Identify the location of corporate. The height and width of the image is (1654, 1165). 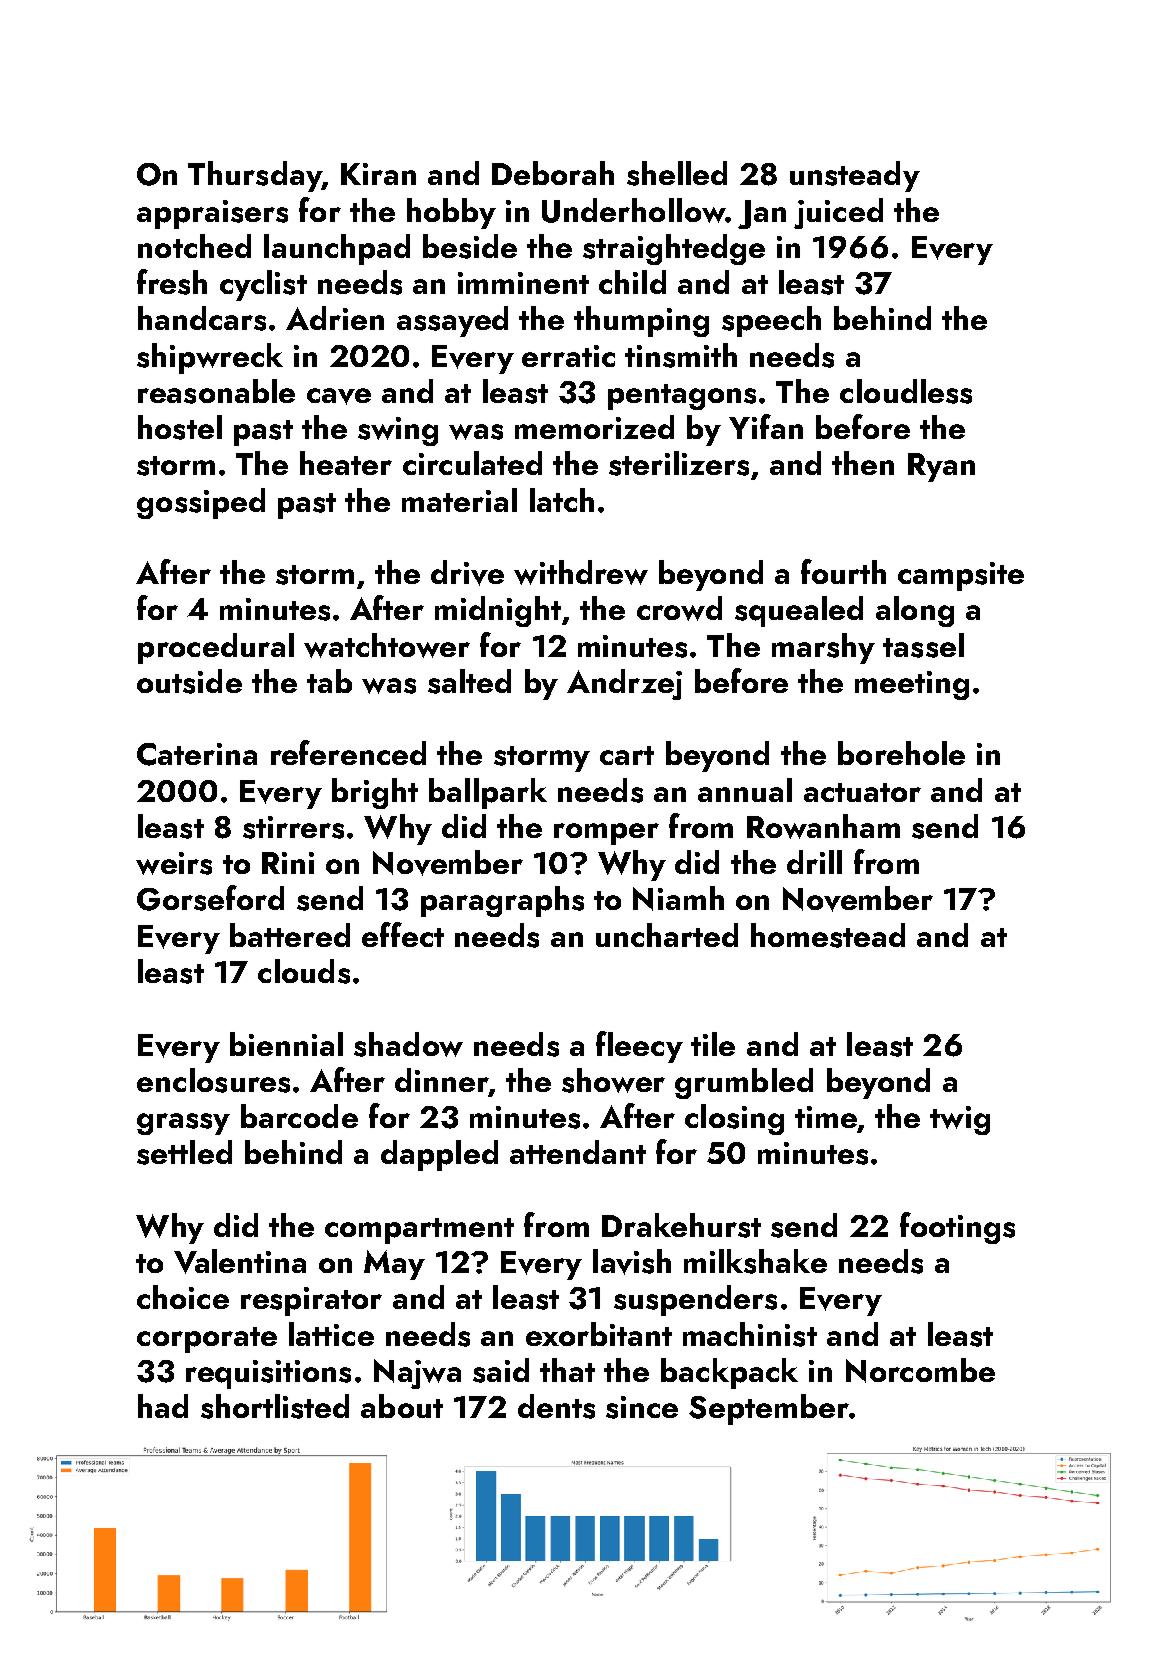
(207, 1340).
